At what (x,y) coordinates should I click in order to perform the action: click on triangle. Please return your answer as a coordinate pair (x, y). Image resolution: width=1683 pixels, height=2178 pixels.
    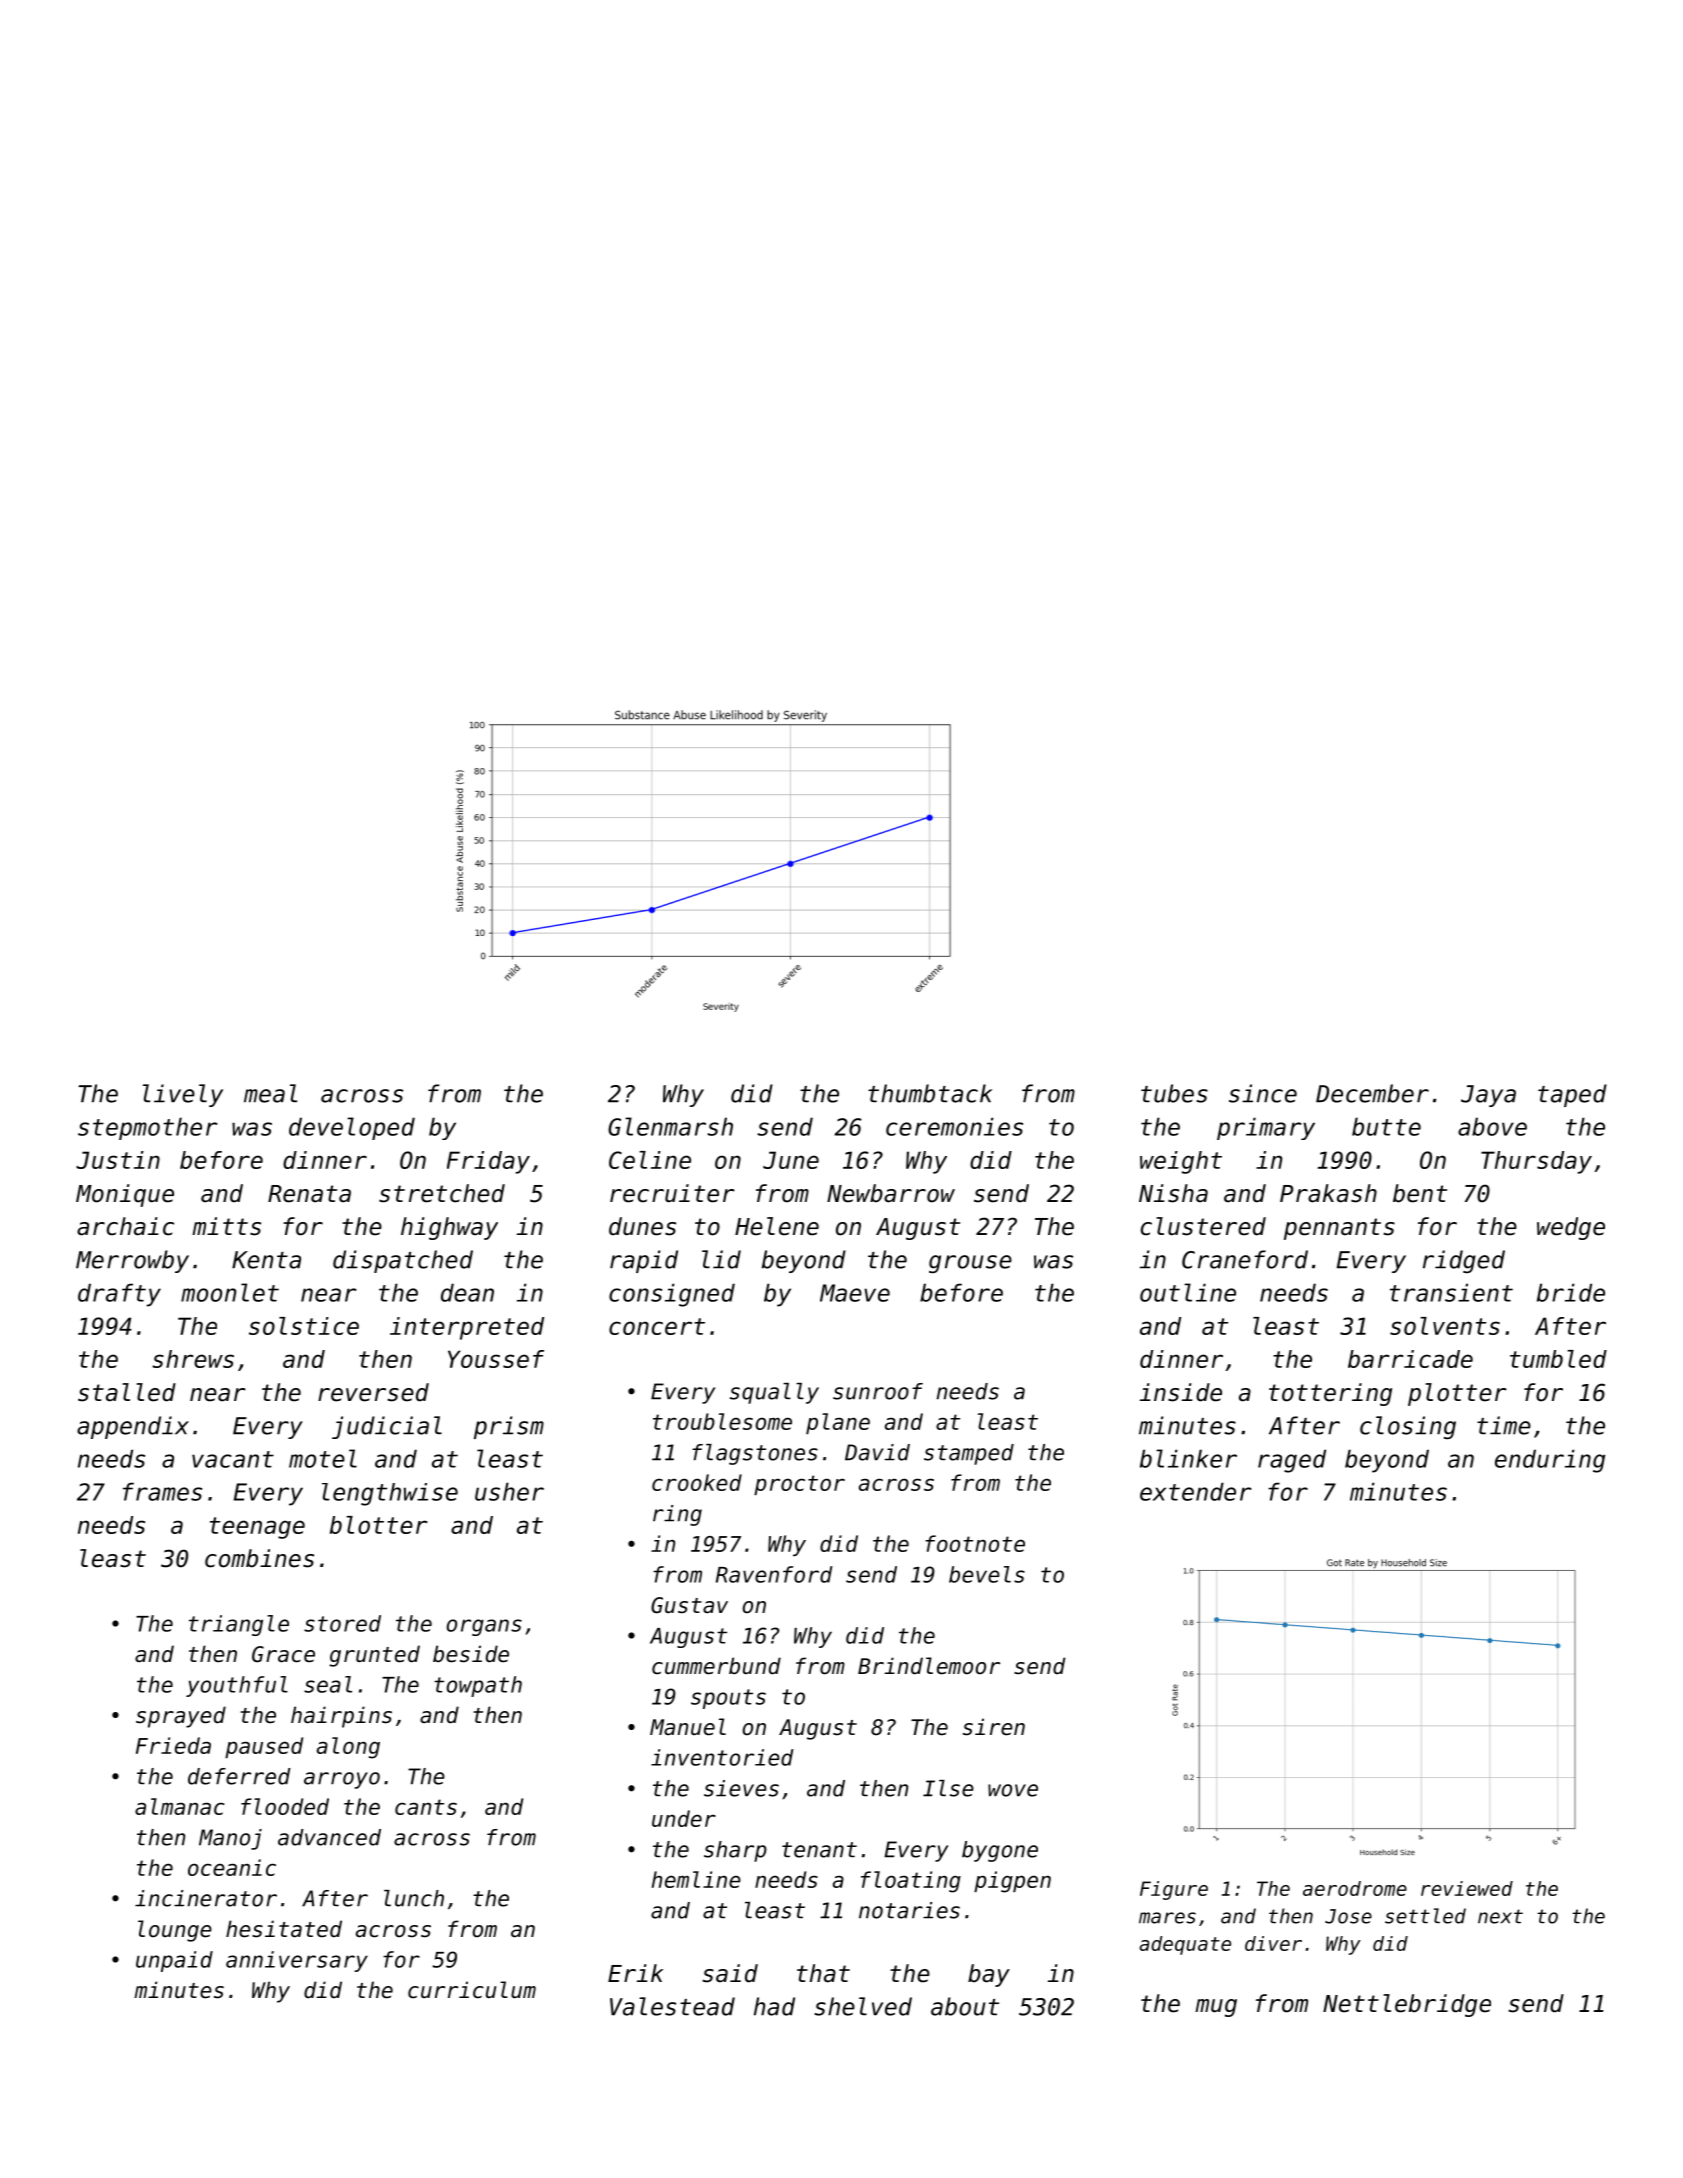
    Looking at the image, I should click on (239, 1625).
